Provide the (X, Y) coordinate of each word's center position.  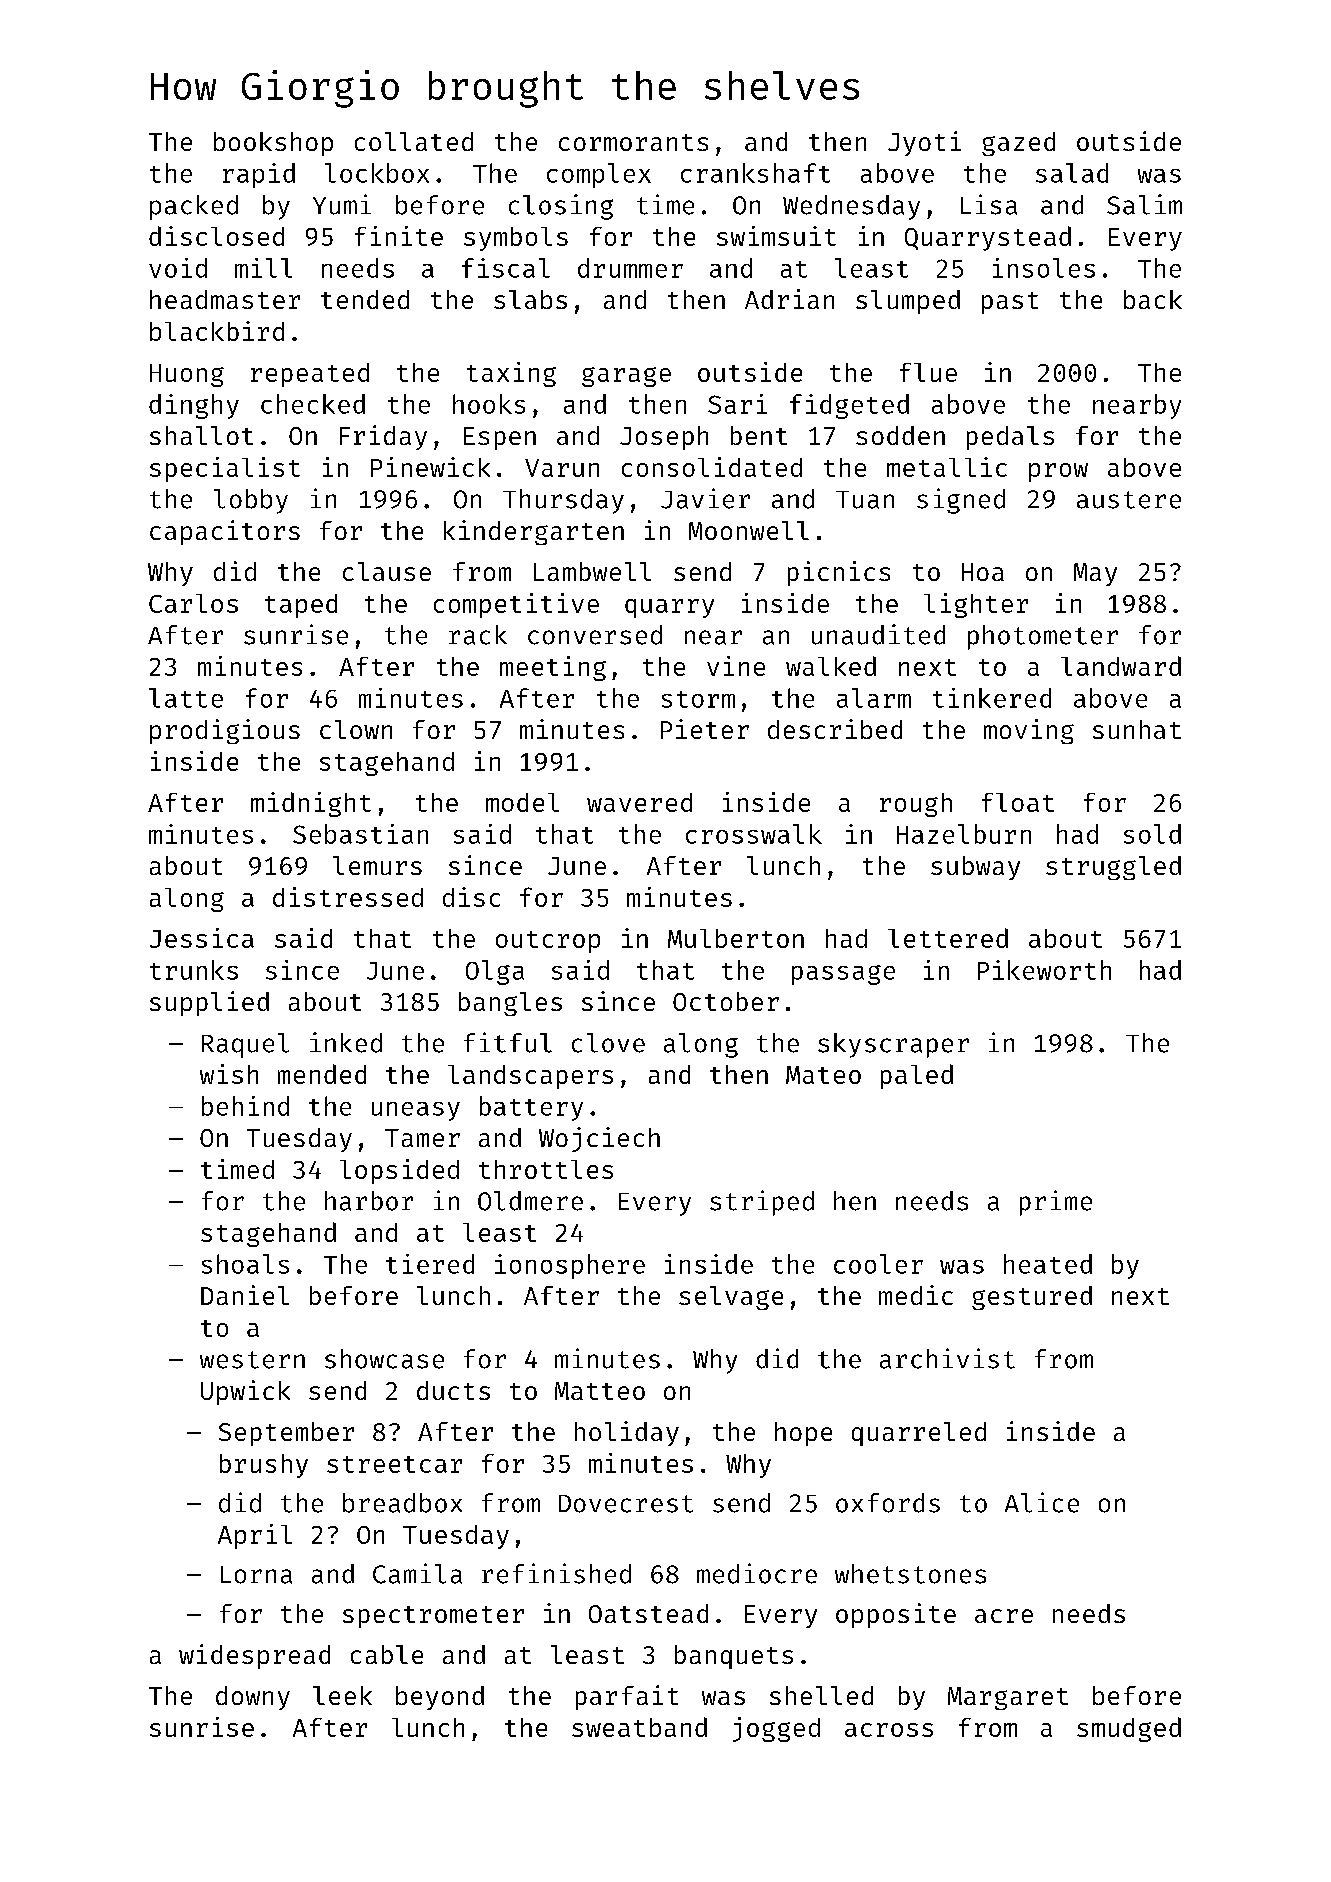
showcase (384, 1359)
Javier (705, 498)
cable (387, 1654)
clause (387, 571)
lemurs (377, 865)
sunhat (1137, 729)
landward (1121, 666)
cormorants (633, 142)
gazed (1018, 144)
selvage (731, 1298)
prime (1056, 1203)
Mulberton (736, 938)
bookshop (273, 144)
